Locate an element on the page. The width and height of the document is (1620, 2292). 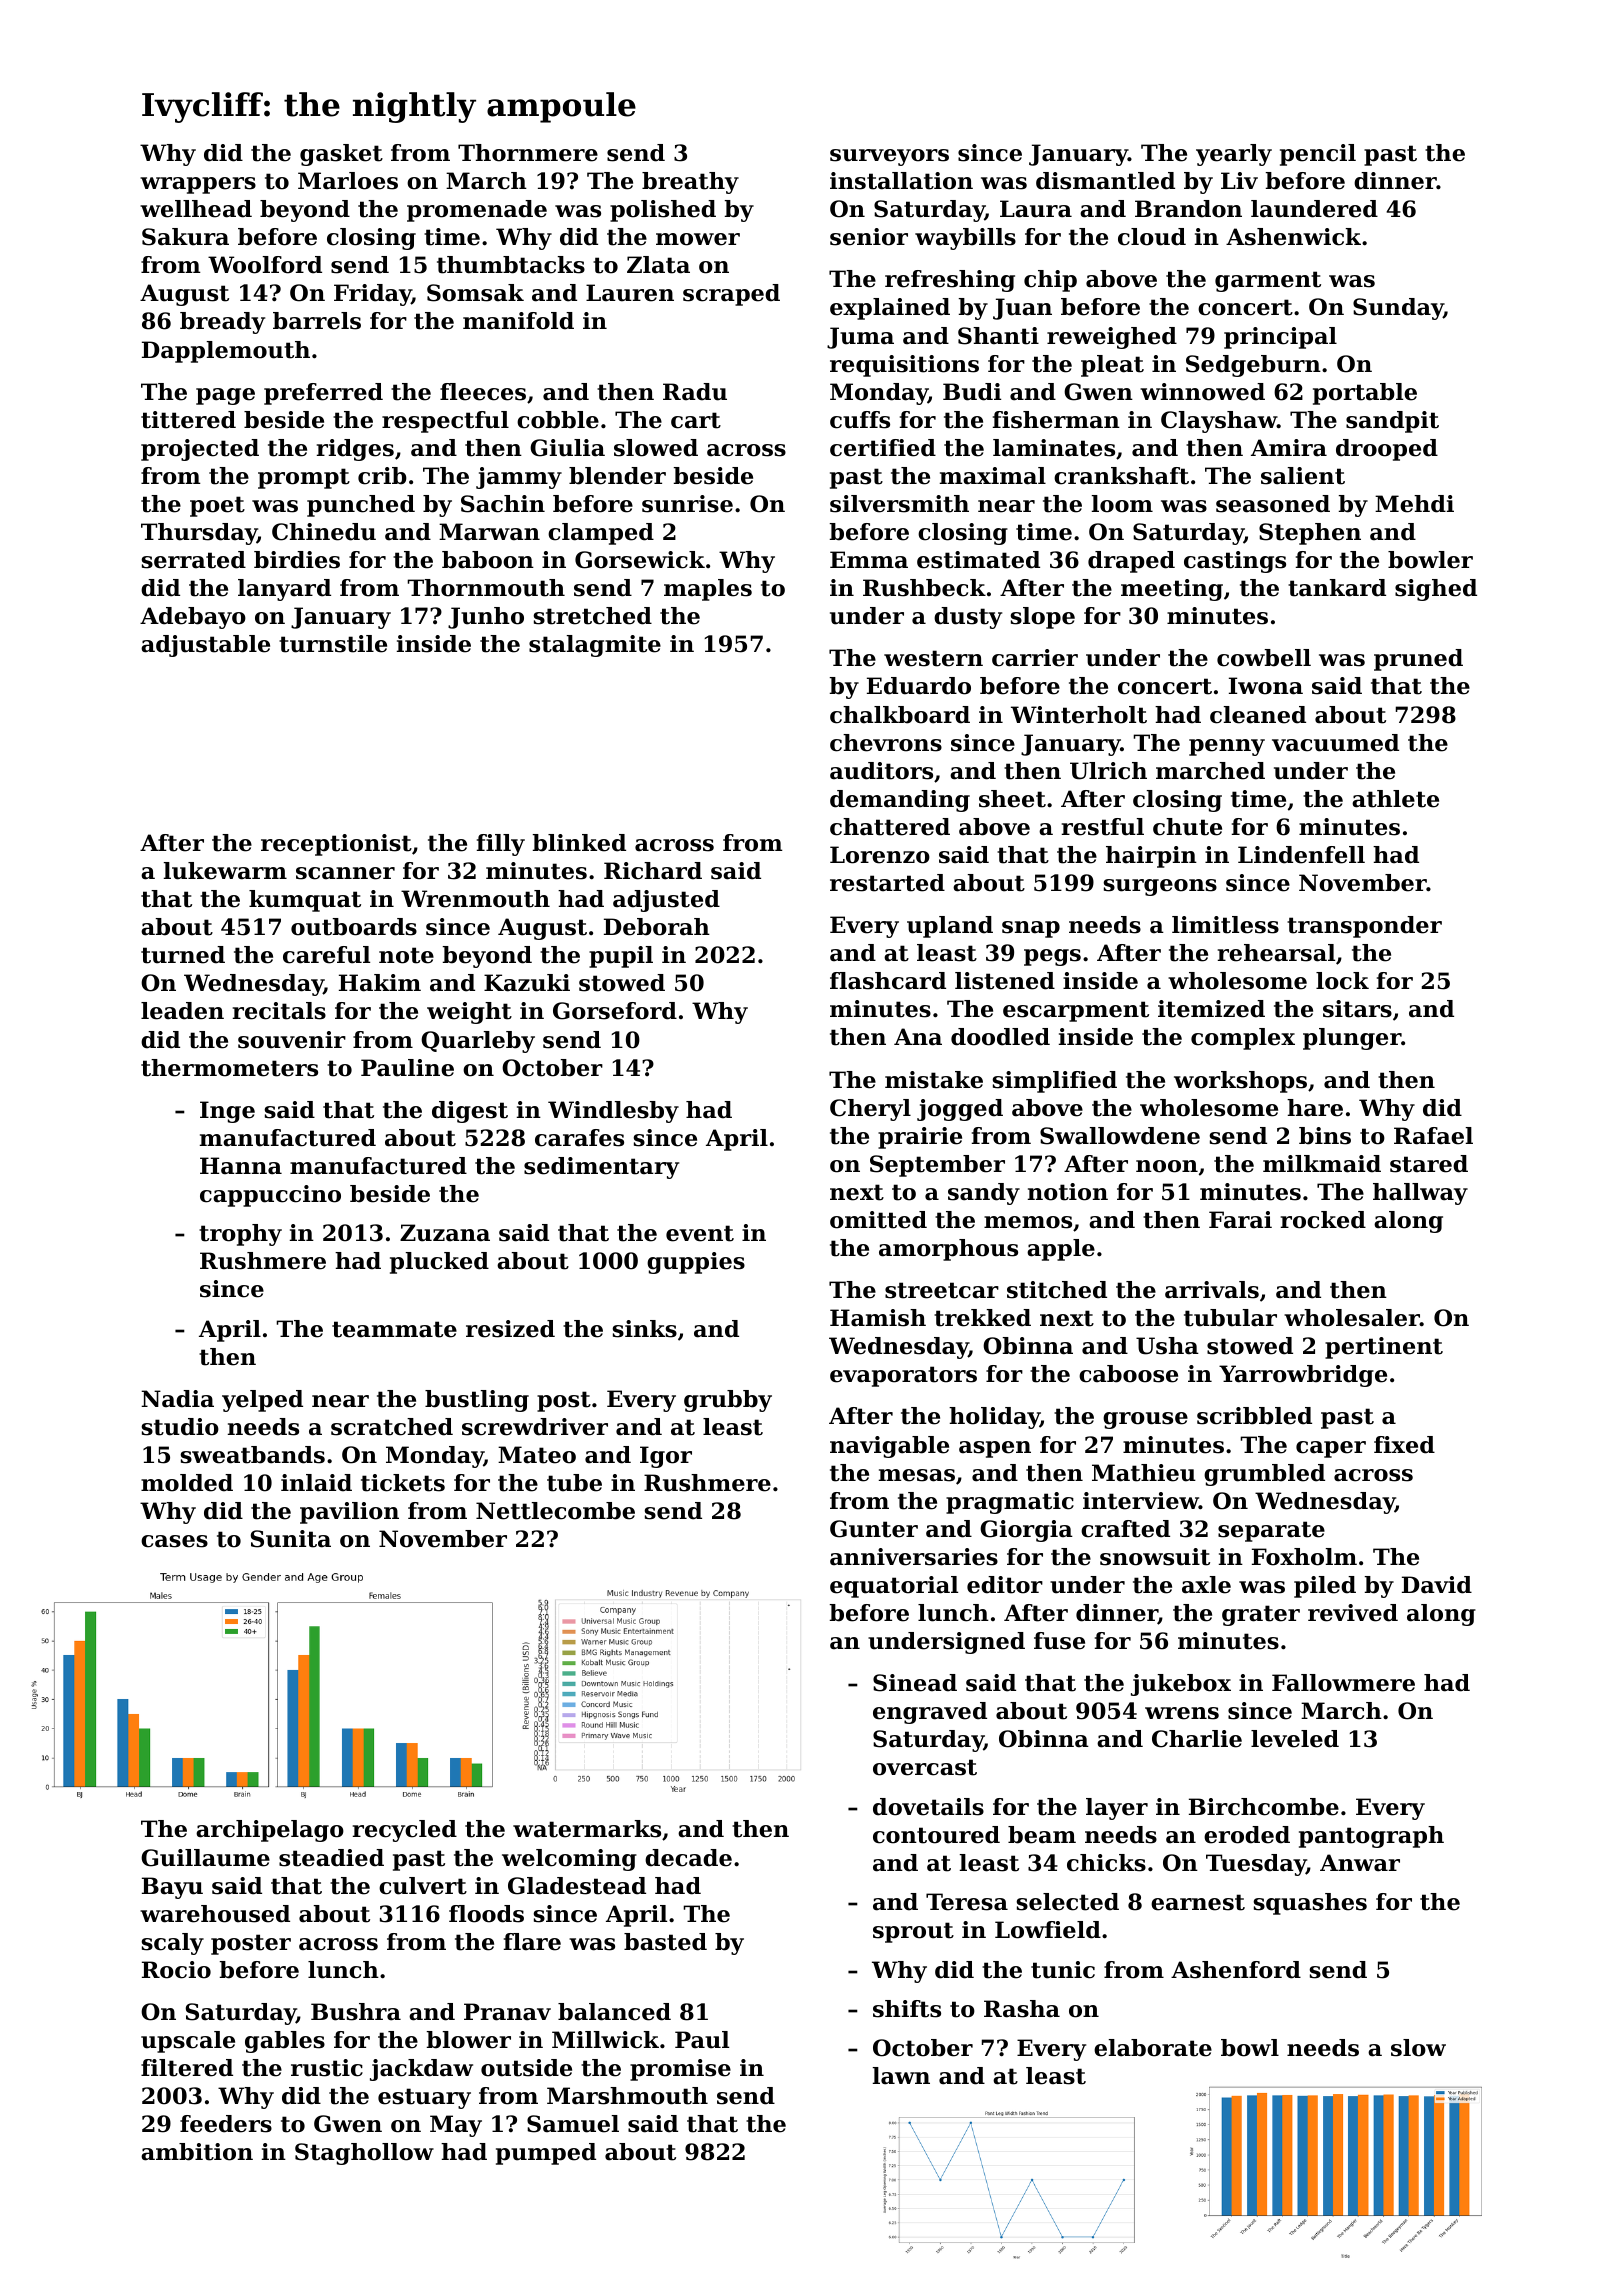
surveyors is located at coordinates (889, 157).
